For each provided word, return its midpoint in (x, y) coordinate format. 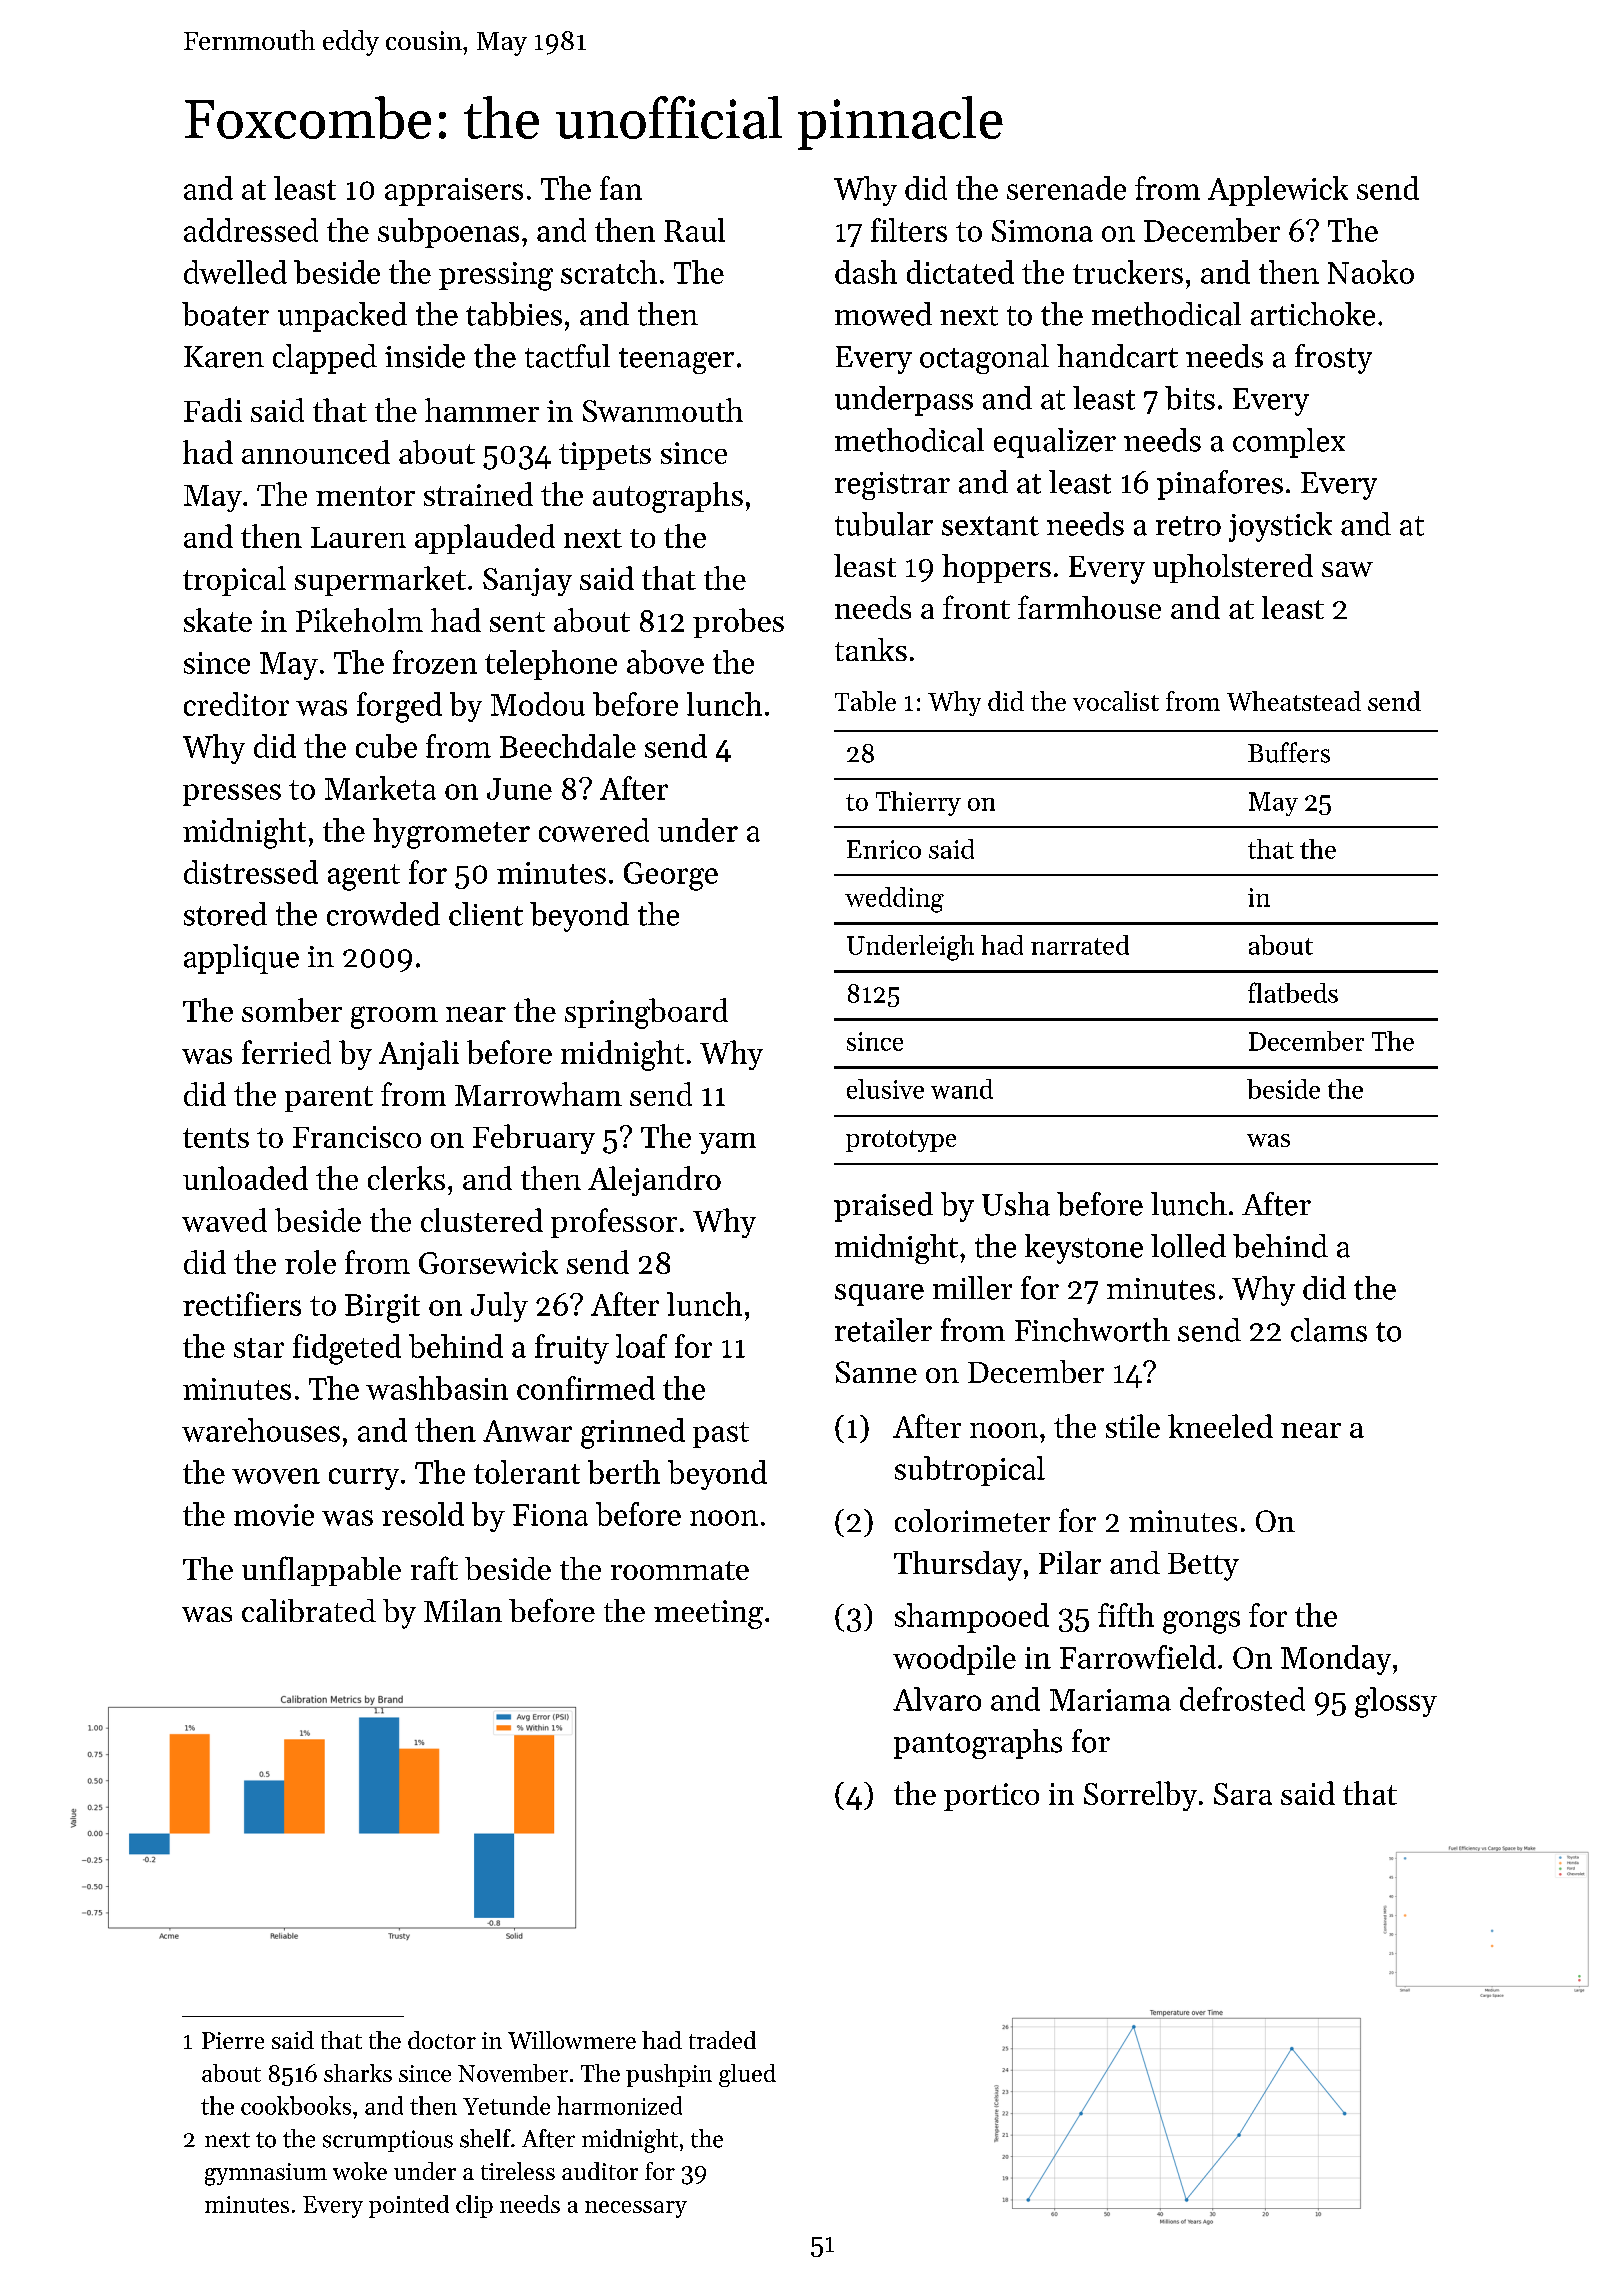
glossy (1396, 1702)
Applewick (1278, 191)
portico (991, 1797)
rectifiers (242, 1304)
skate (218, 620)
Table (865, 701)
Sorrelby (1140, 1796)
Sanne (876, 1372)
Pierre (233, 2040)
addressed (251, 230)
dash (866, 272)
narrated (1080, 945)
